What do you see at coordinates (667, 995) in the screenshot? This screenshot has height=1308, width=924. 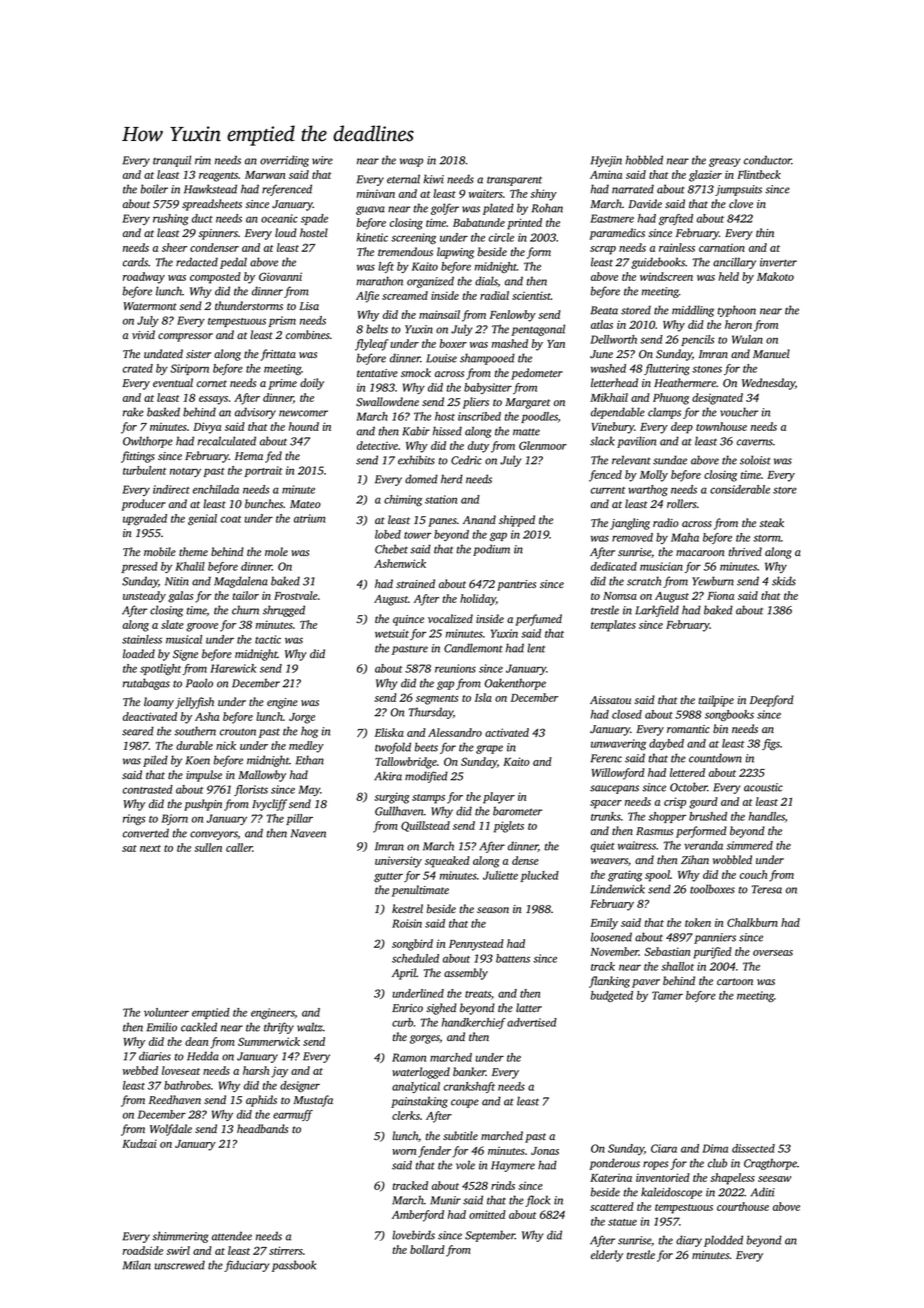 I see `Tamer` at bounding box center [667, 995].
